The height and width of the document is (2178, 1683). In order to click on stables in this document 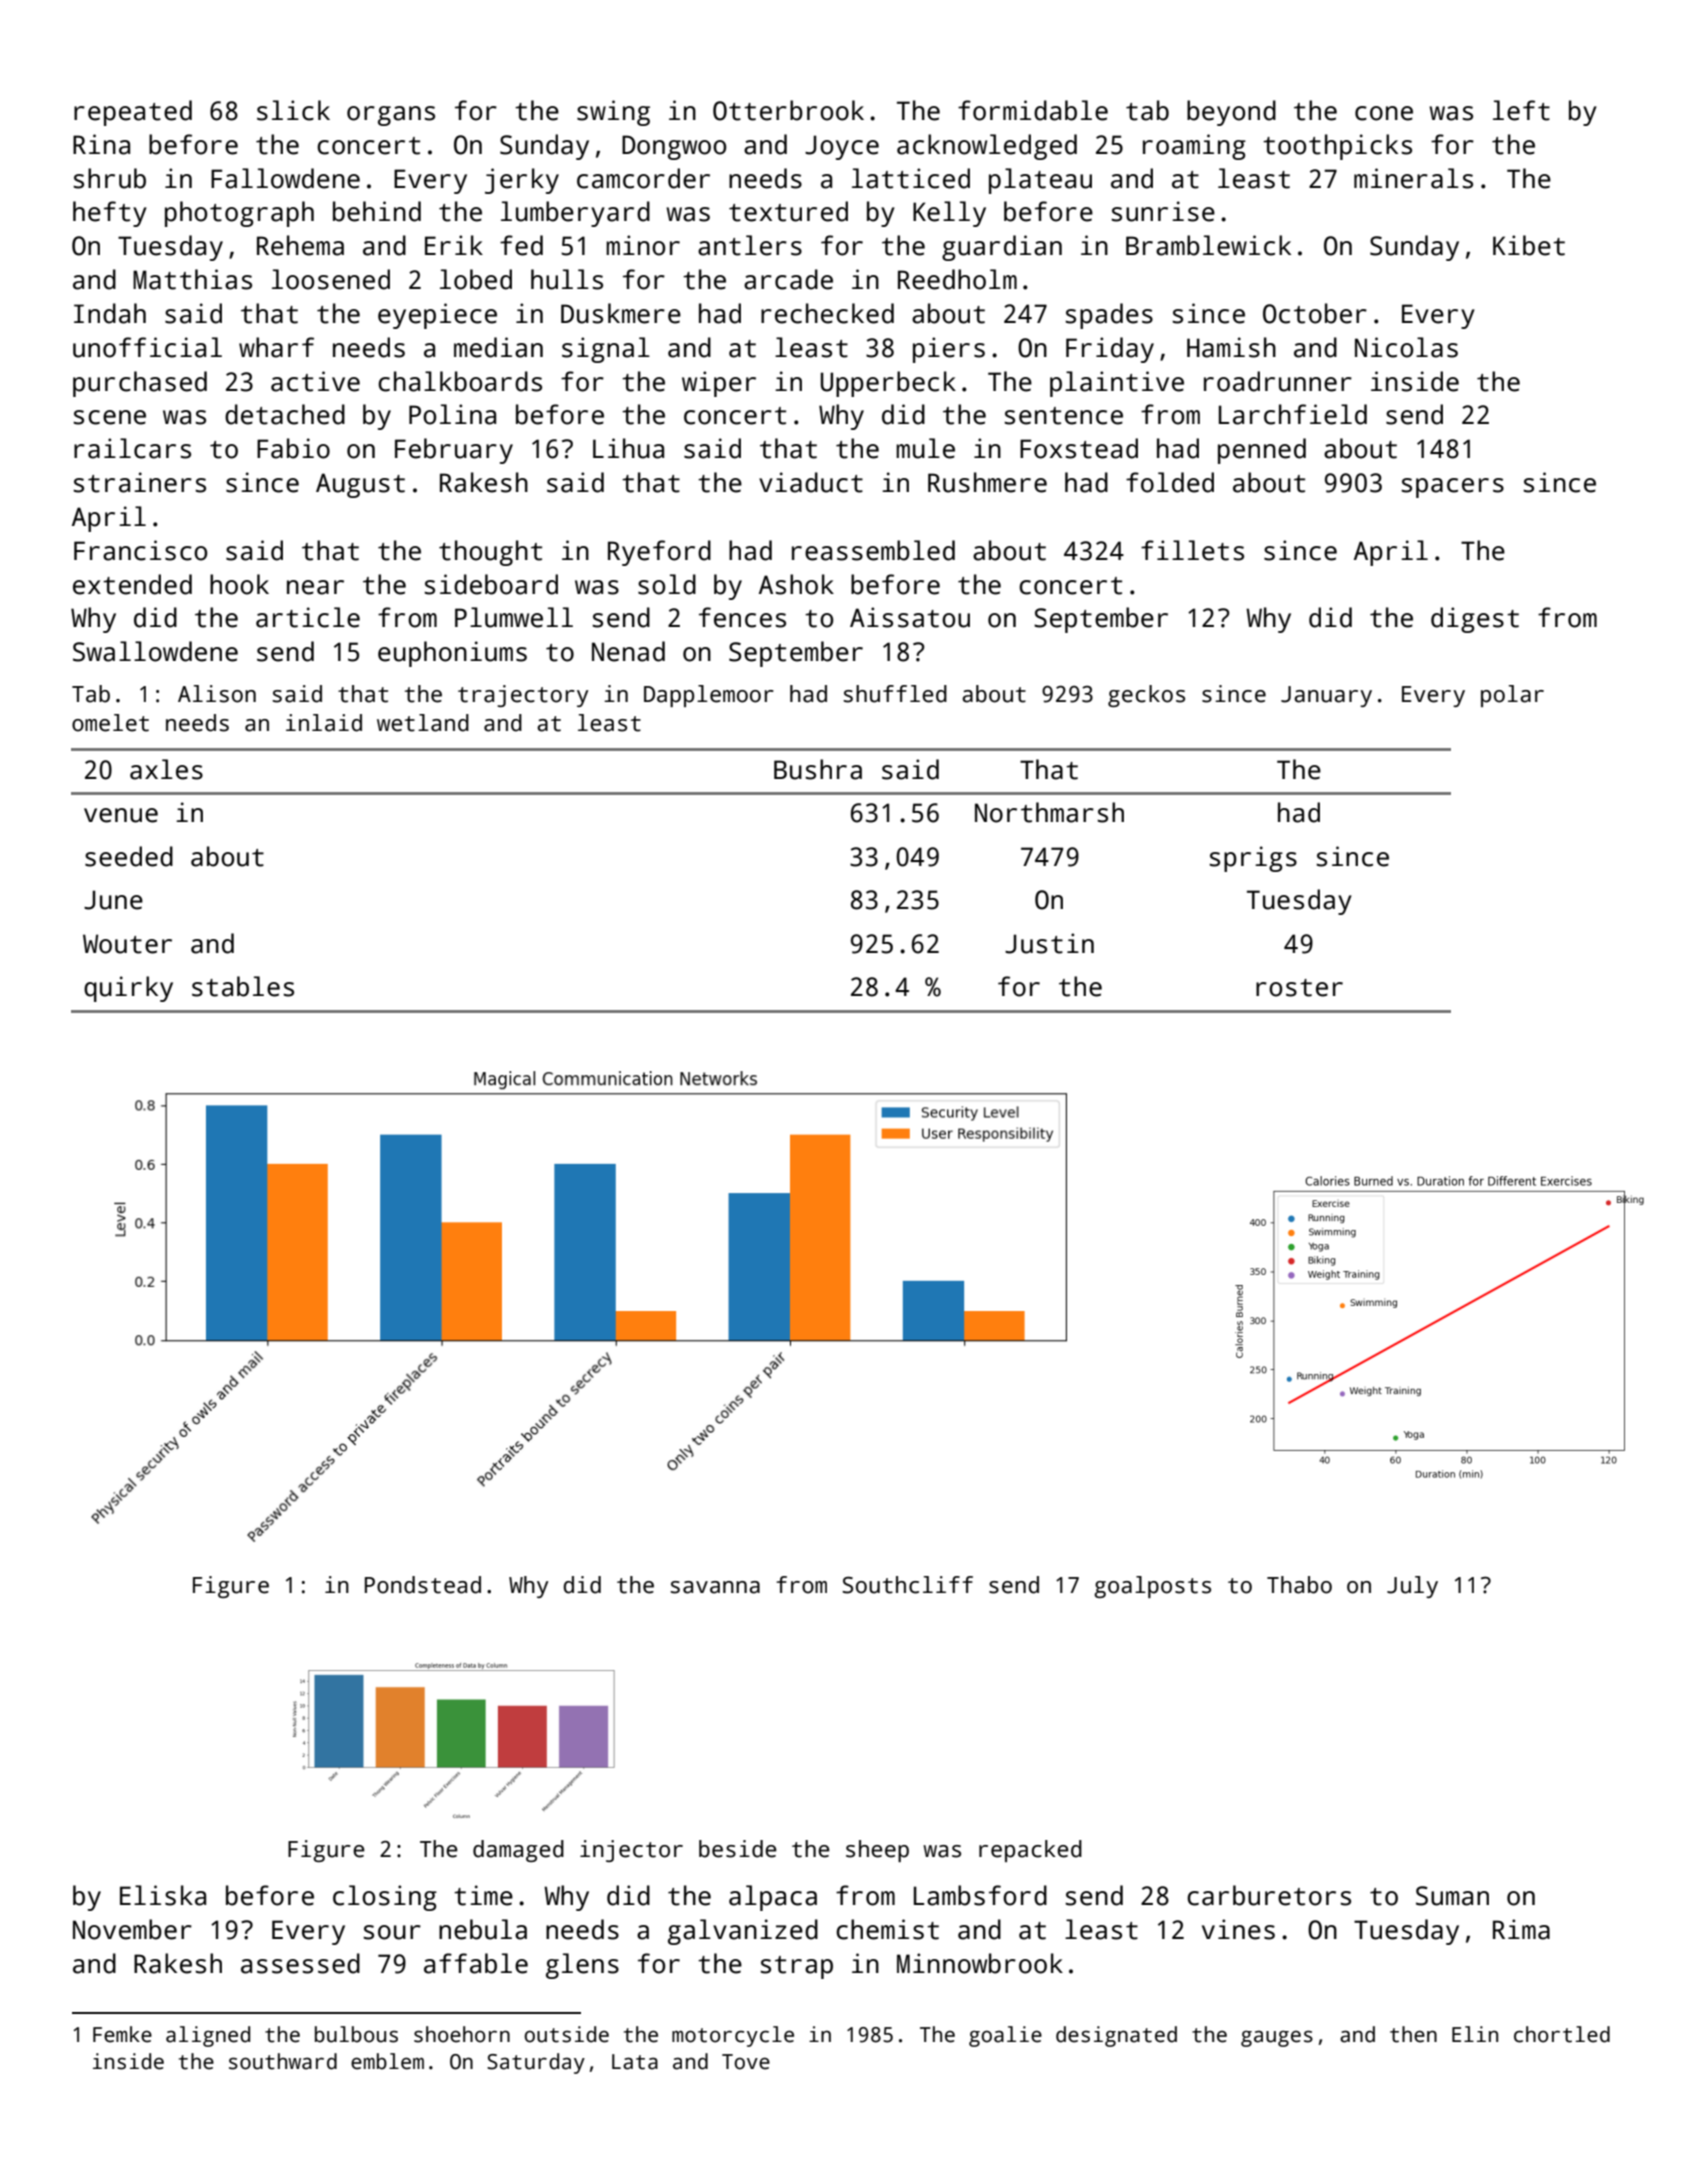, I will do `click(243, 986)`.
